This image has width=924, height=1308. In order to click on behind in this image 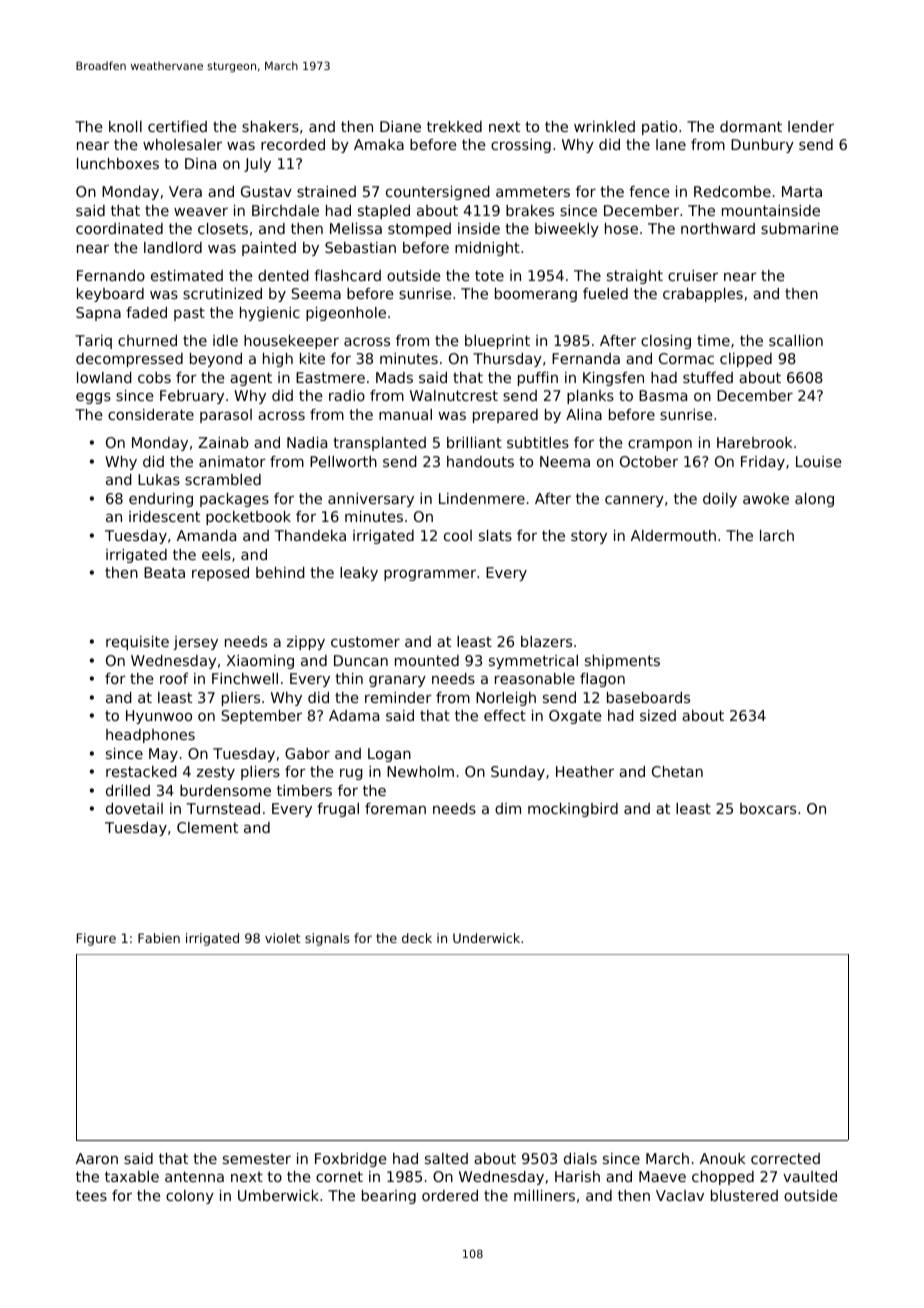, I will do `click(280, 572)`.
